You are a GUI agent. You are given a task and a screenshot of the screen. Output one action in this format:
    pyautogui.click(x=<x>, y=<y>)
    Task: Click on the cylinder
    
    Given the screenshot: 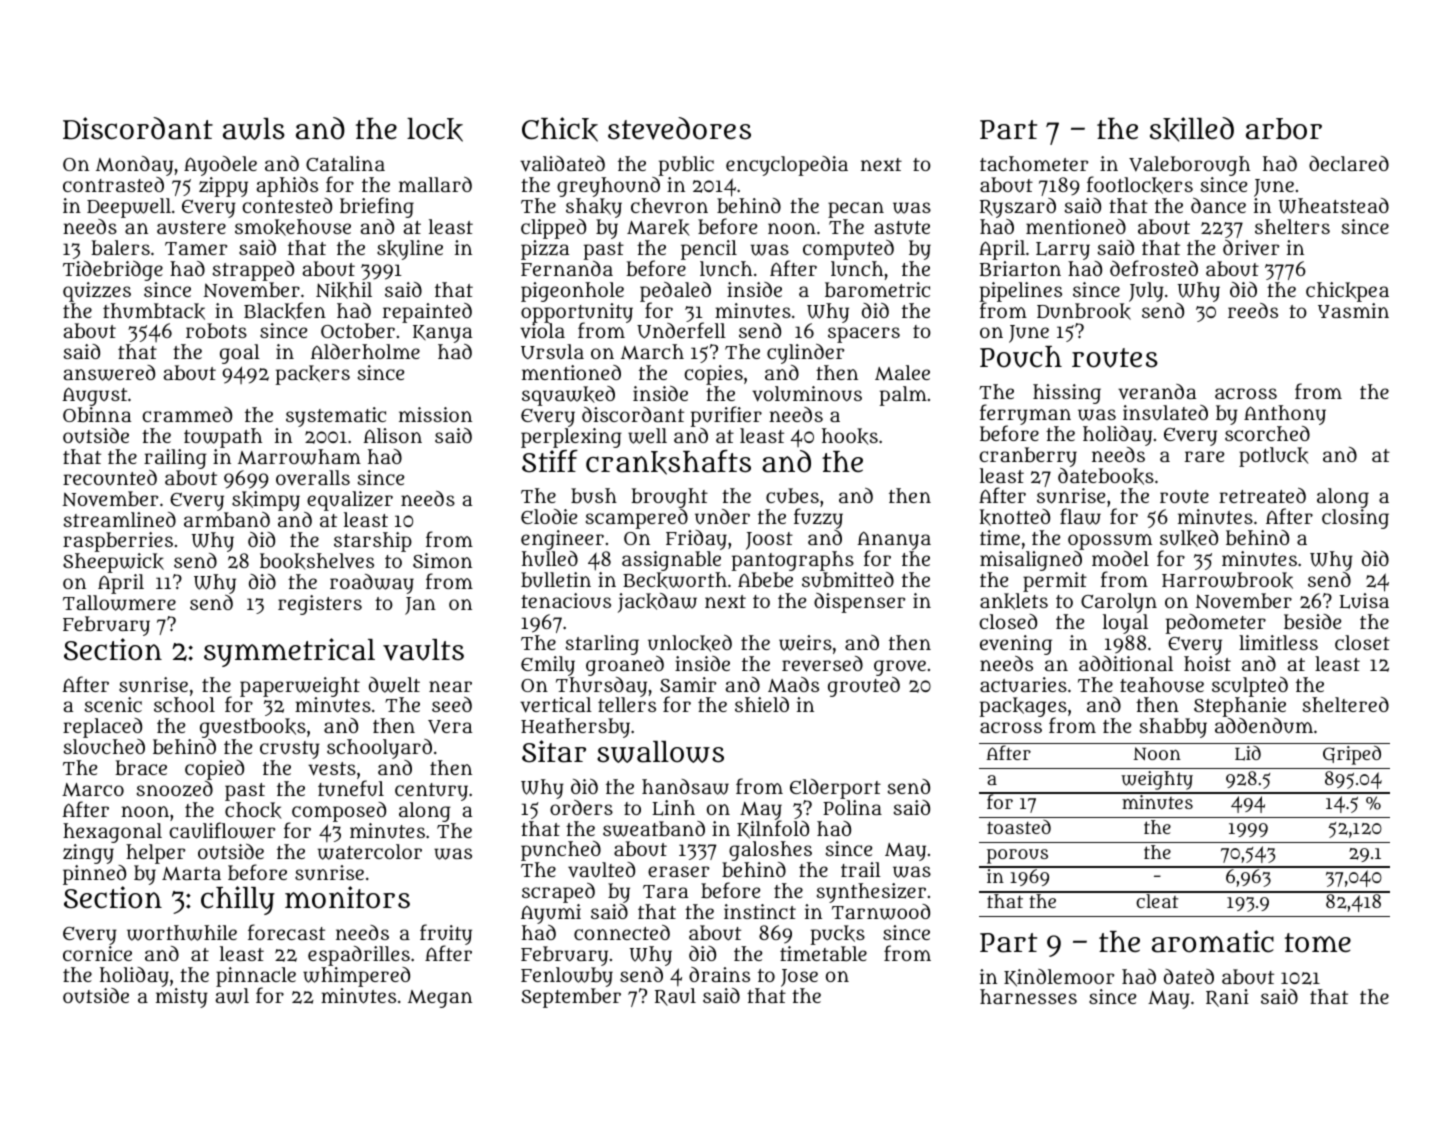 What is the action you would take?
    pyautogui.click(x=805, y=354)
